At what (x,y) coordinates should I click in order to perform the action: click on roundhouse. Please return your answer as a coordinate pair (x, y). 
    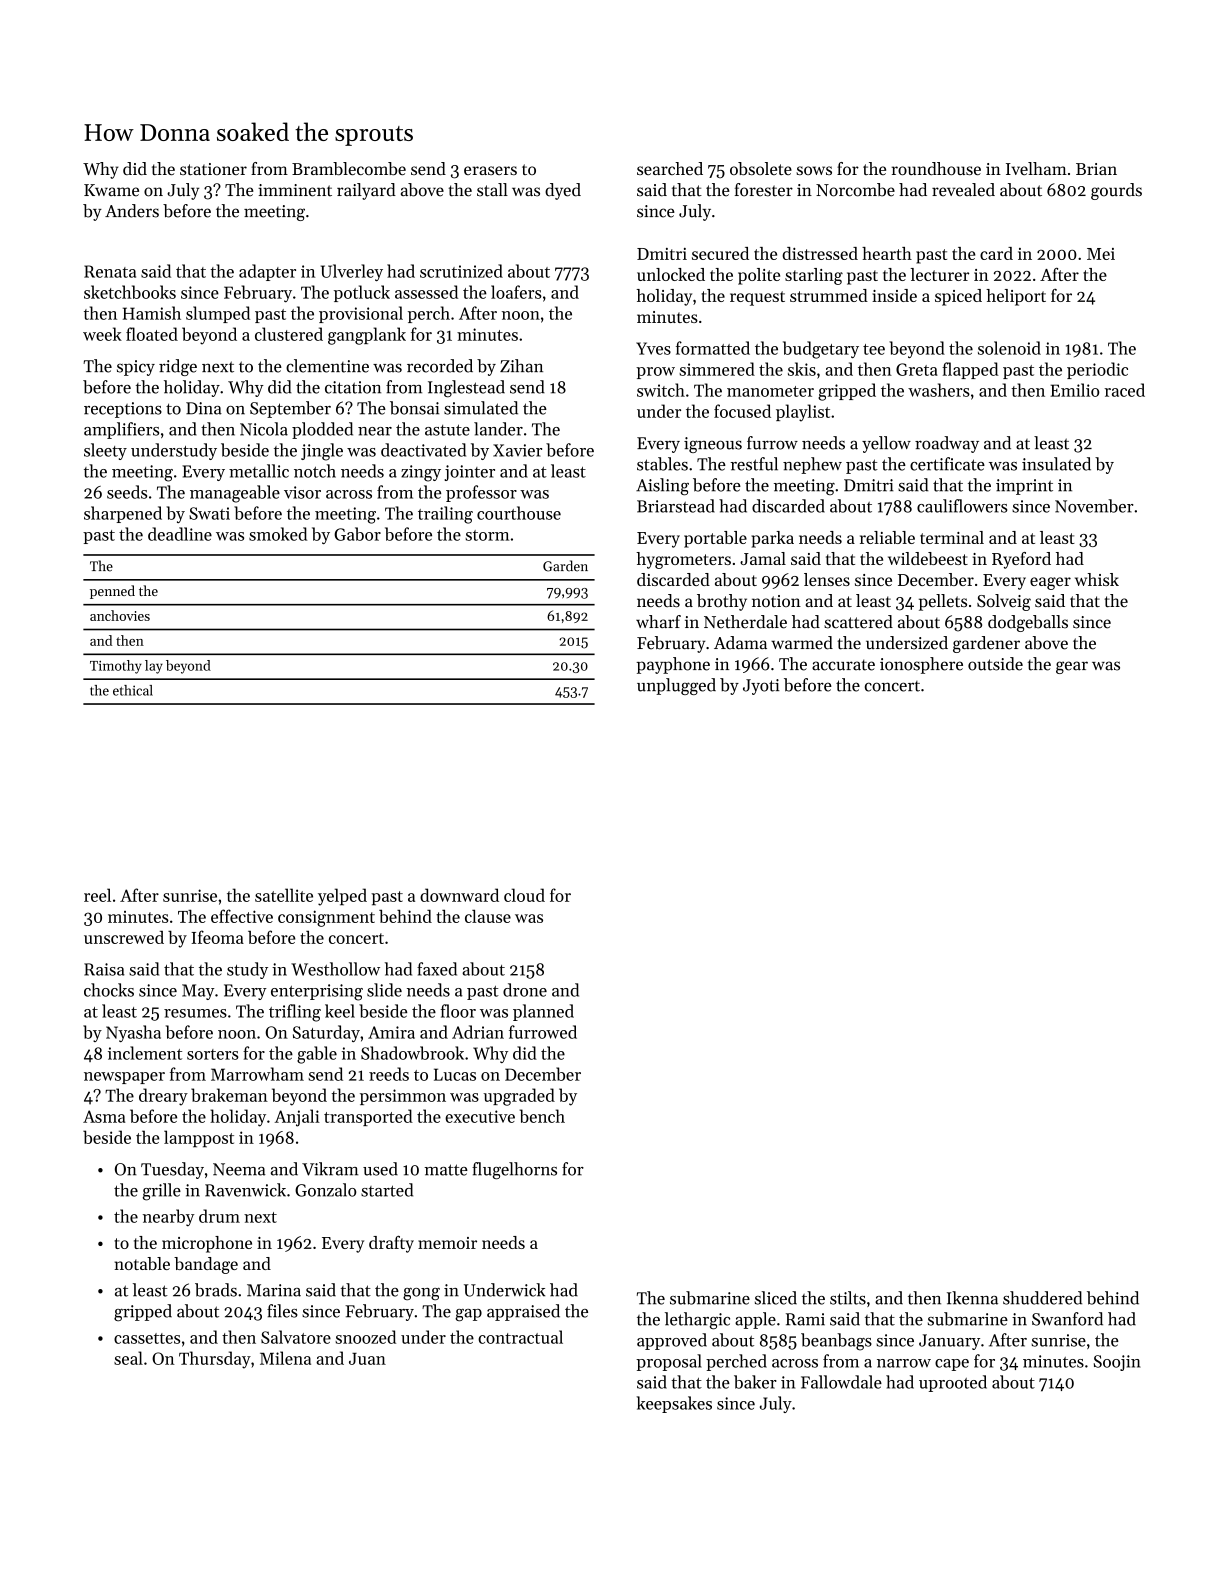
    Looking at the image, I should click on (936, 168).
